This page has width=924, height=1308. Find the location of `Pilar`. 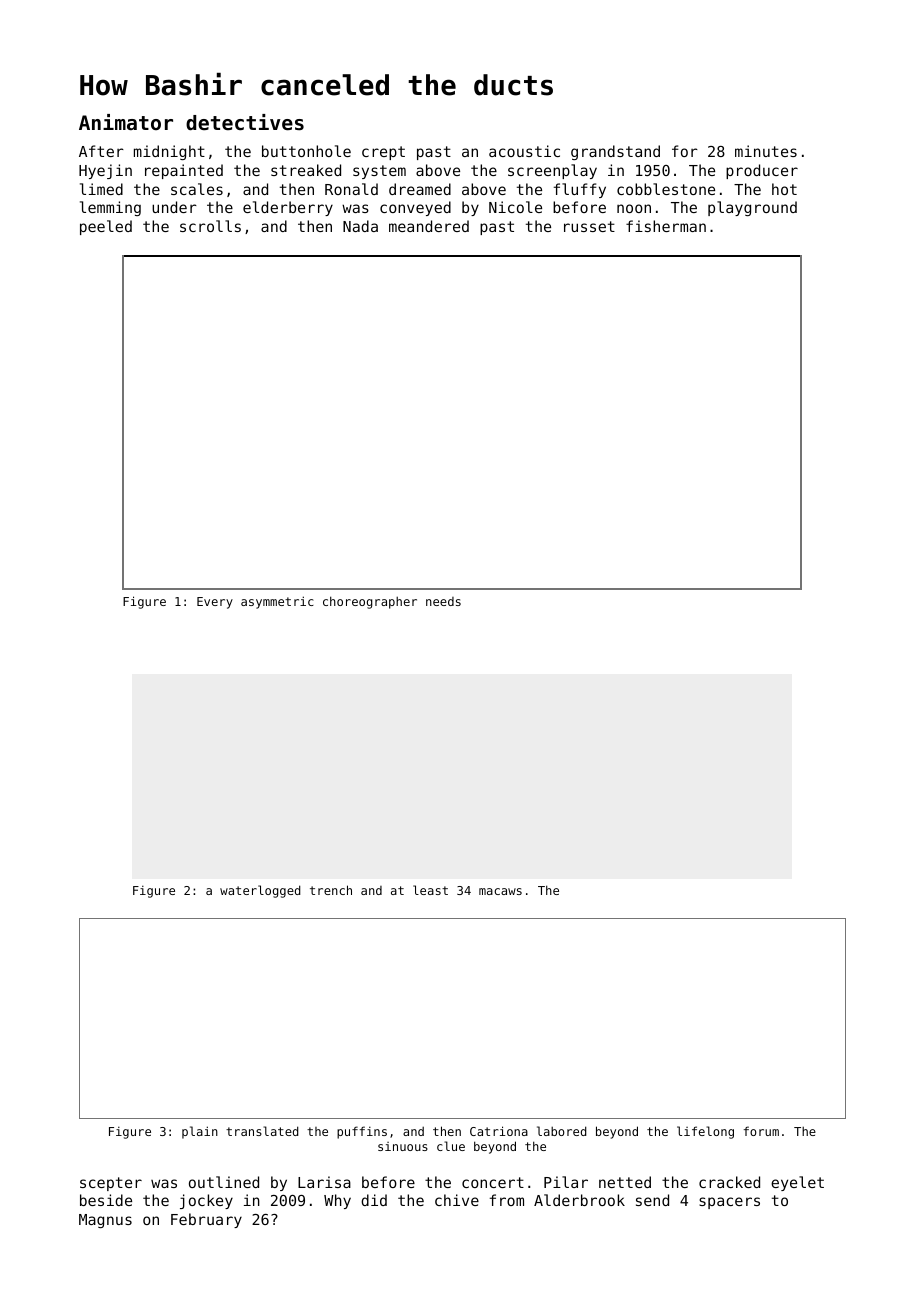

Pilar is located at coordinates (566, 1182).
